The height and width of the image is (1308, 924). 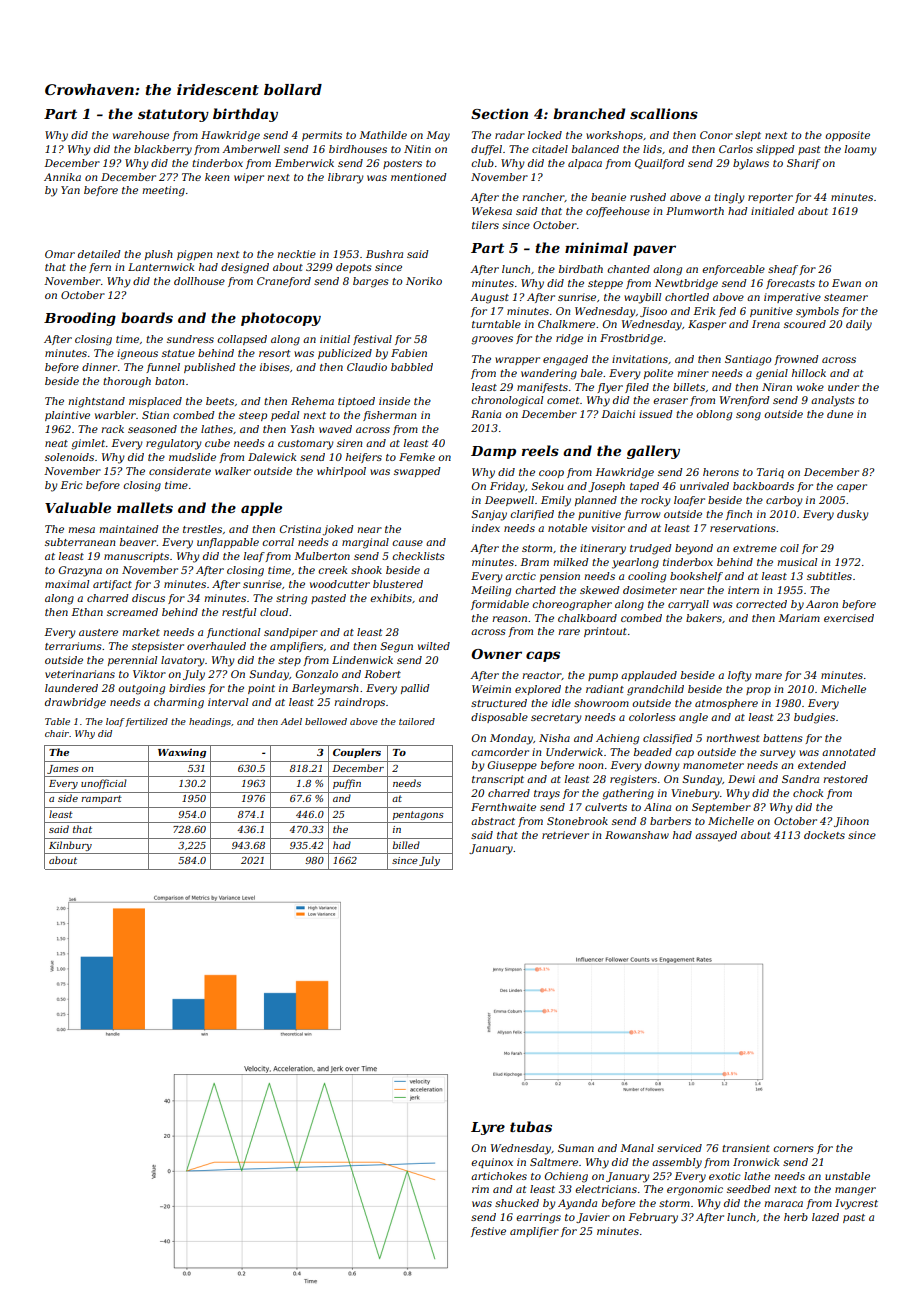 I want to click on festive, so click(x=488, y=1232).
